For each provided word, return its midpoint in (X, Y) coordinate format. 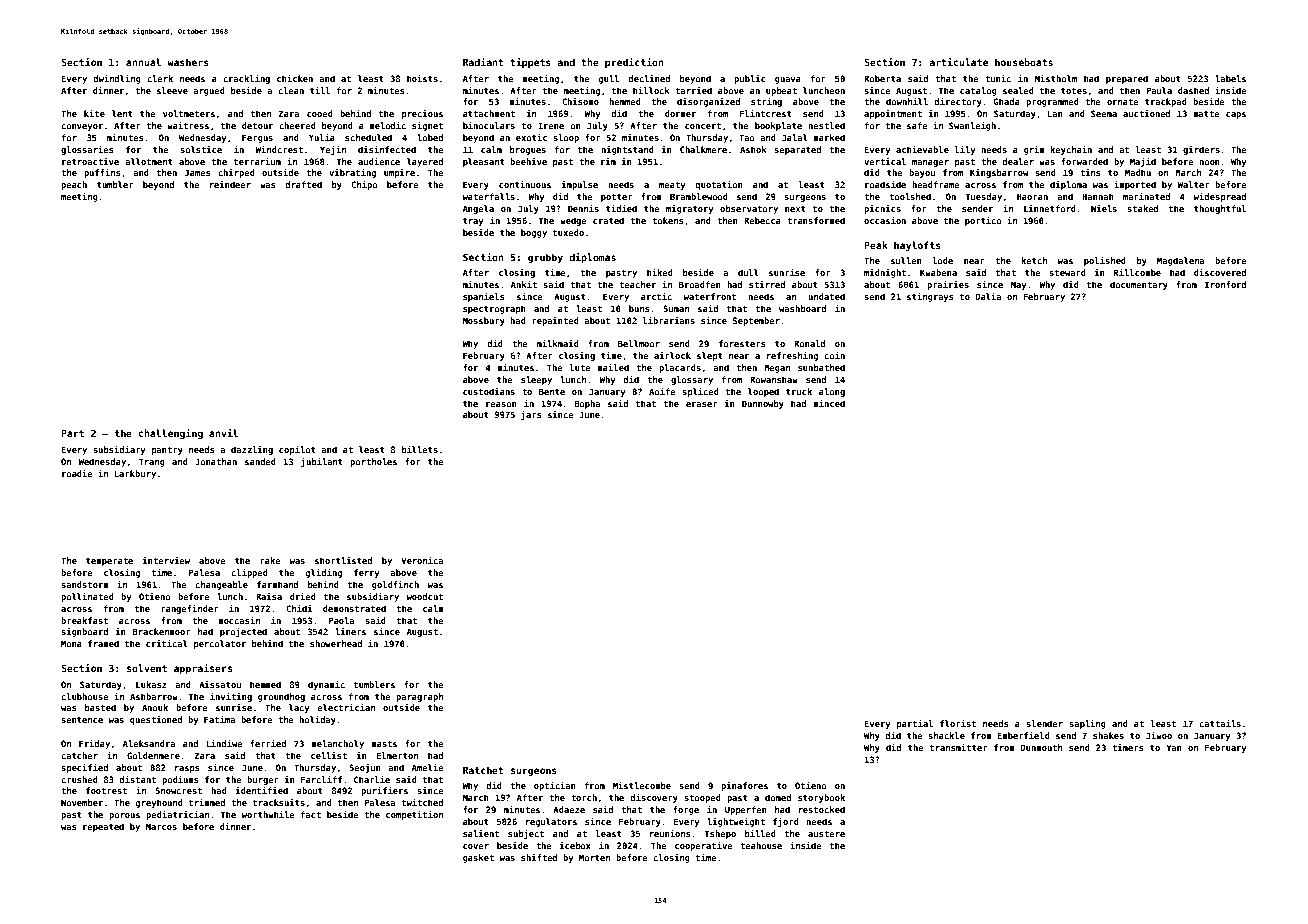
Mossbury (484, 321)
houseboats (1024, 62)
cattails (1220, 723)
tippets (530, 63)
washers (188, 62)
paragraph (419, 697)
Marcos (161, 826)
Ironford (1225, 284)
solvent (147, 668)
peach (74, 185)
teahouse (761, 845)
